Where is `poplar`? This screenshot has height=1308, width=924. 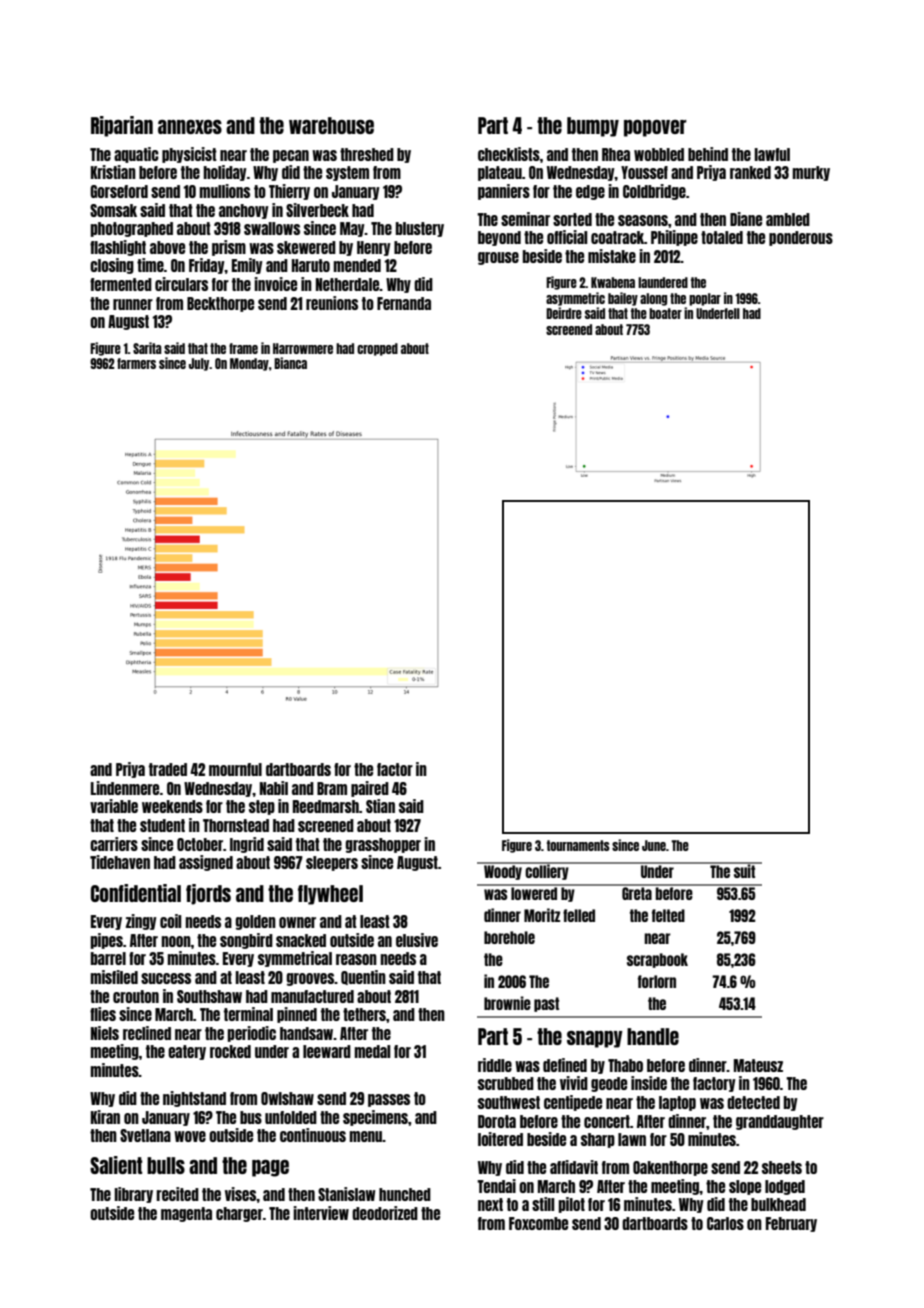
poplar is located at coordinates (705, 299).
